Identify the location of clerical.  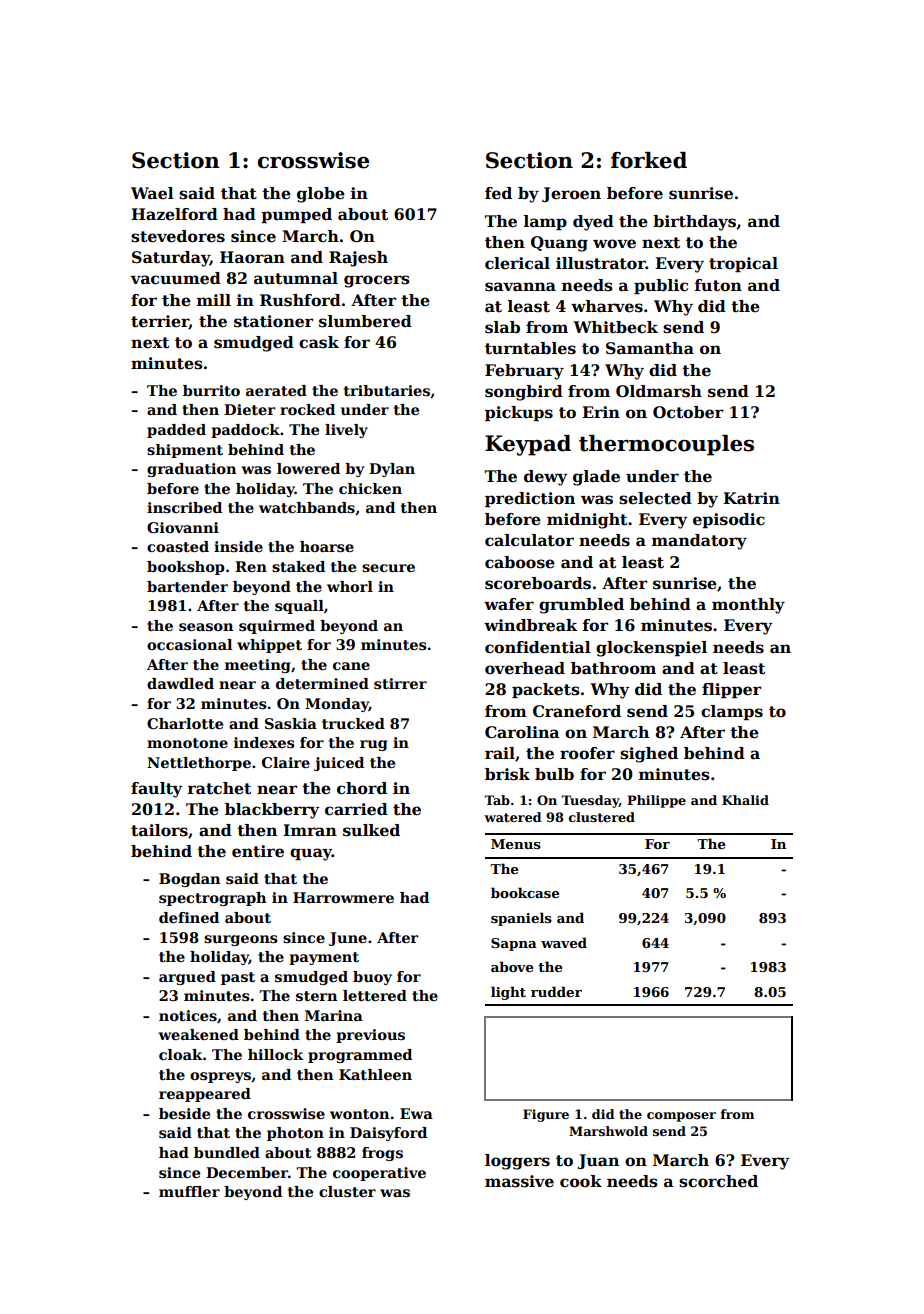
(517, 263).
